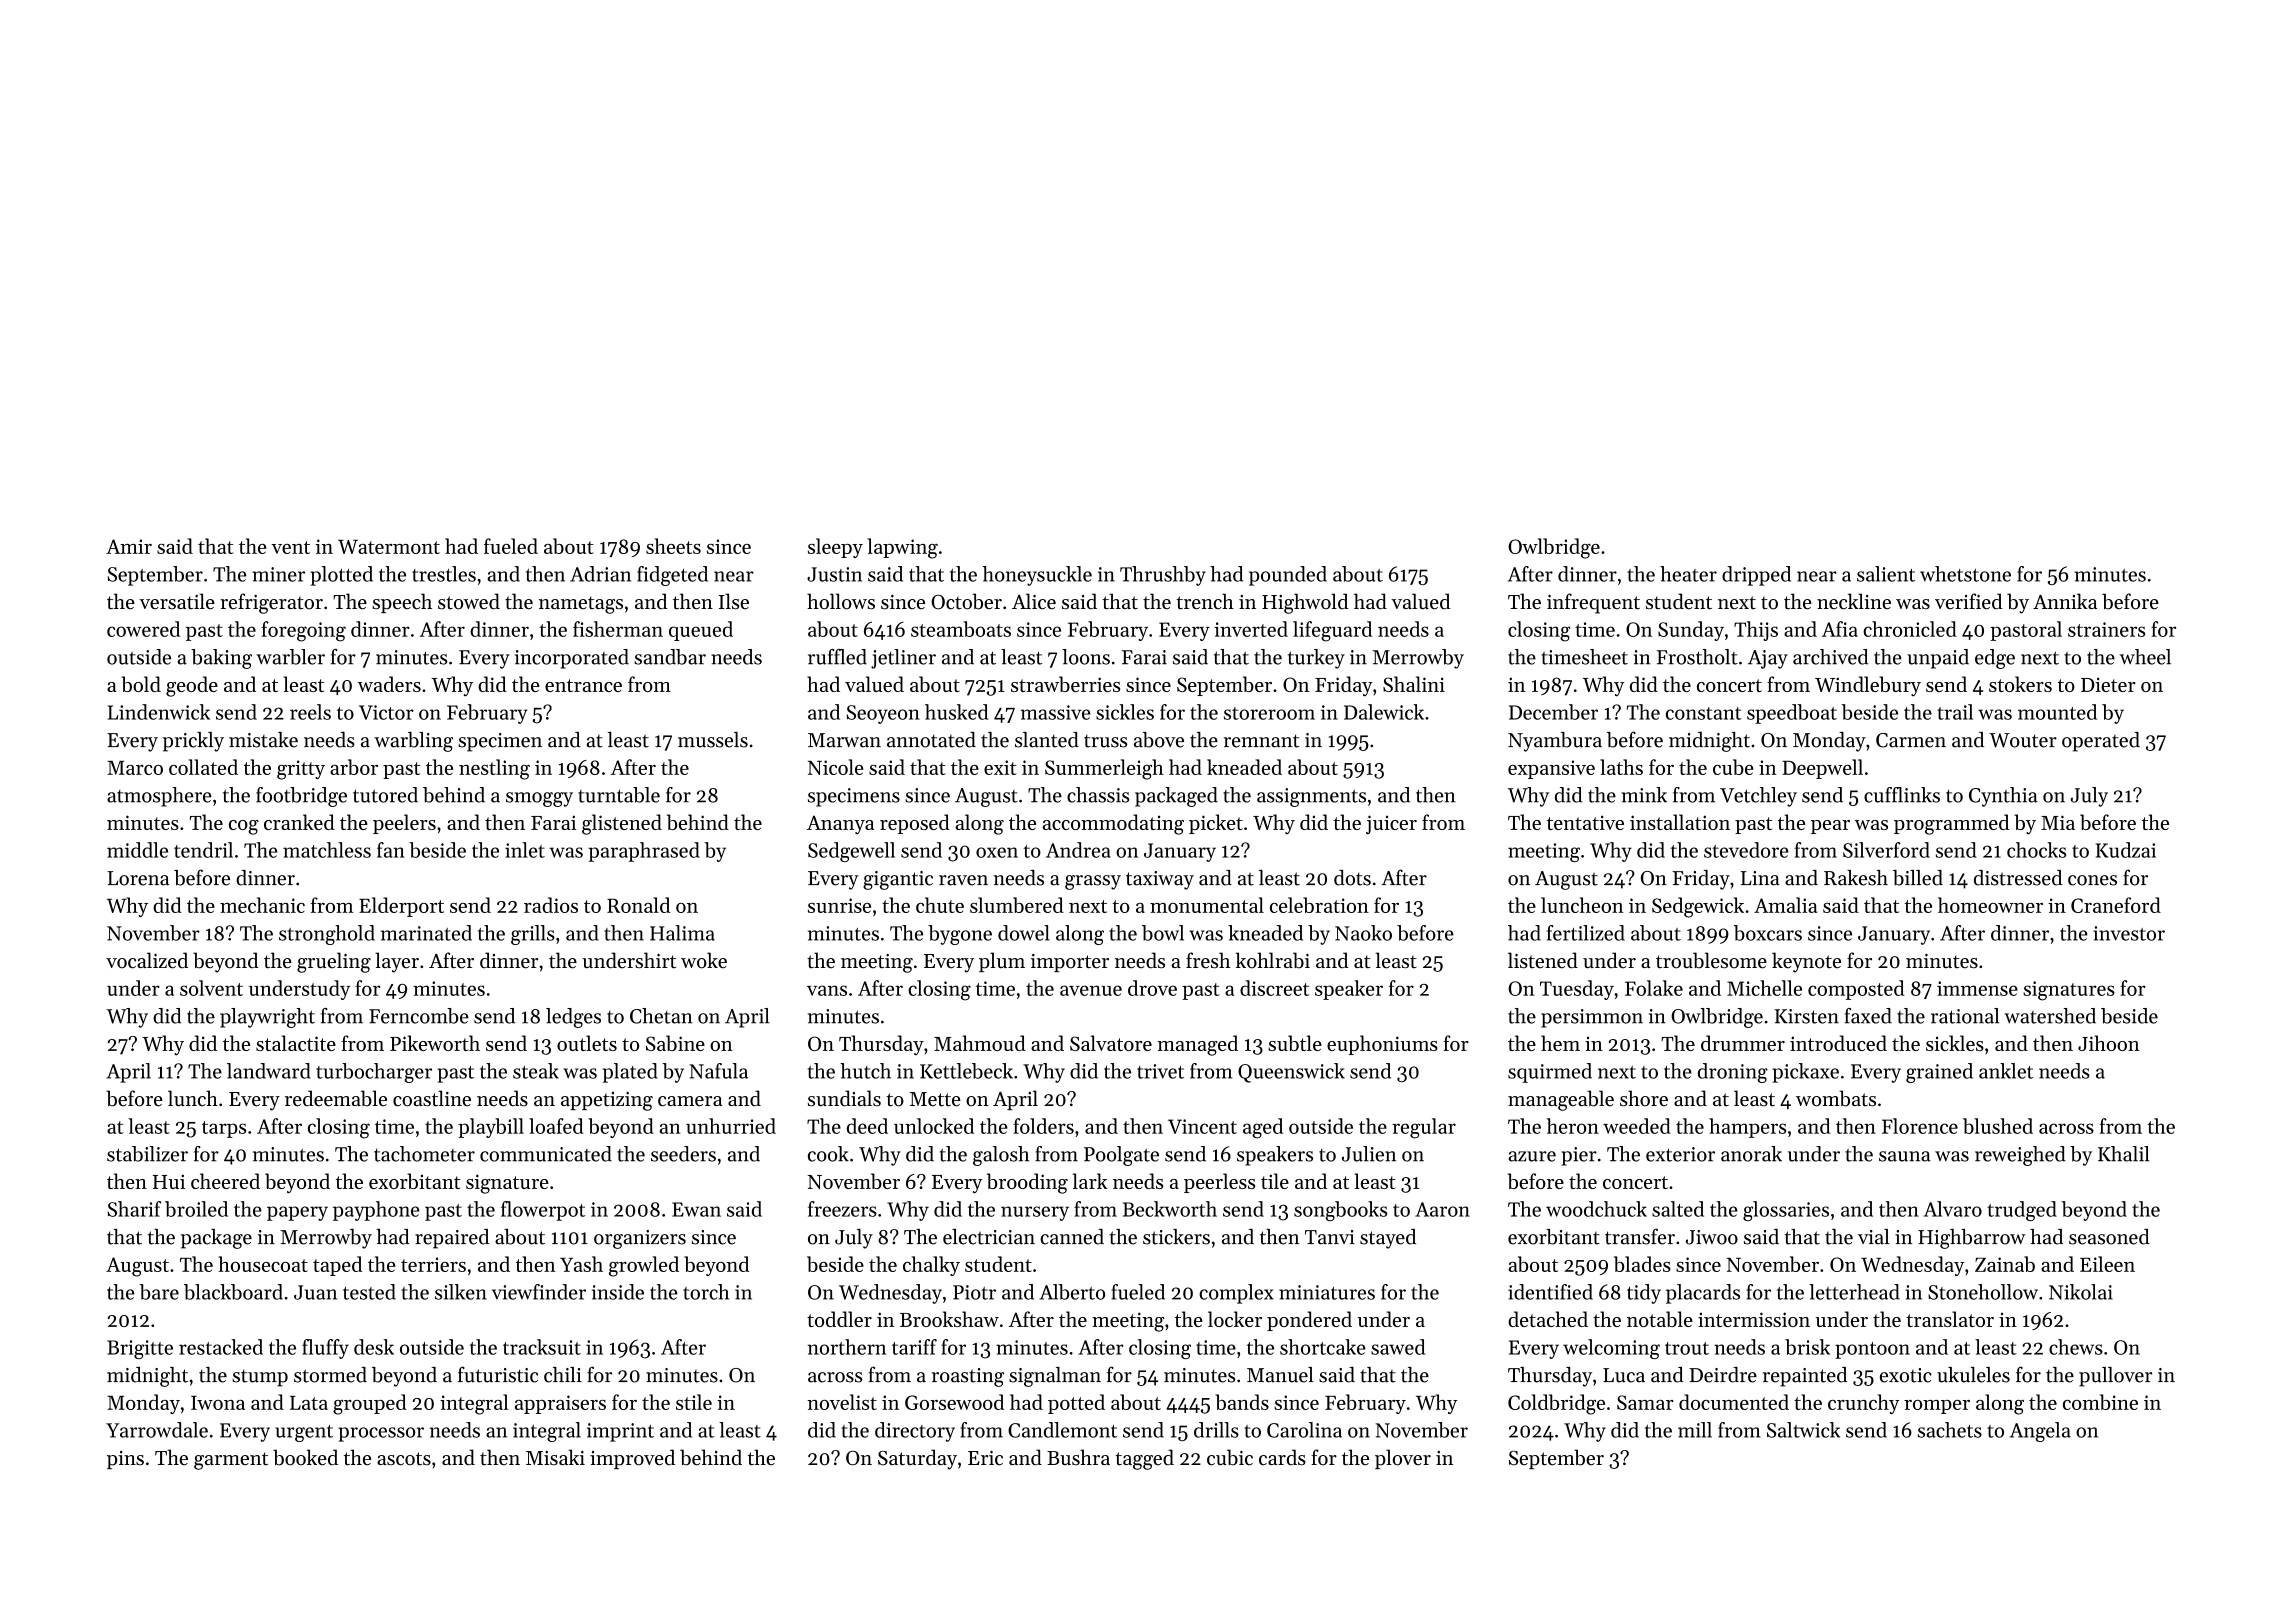 Image resolution: width=2285 pixels, height=1616 pixels. I want to click on tidy, so click(1644, 1294).
